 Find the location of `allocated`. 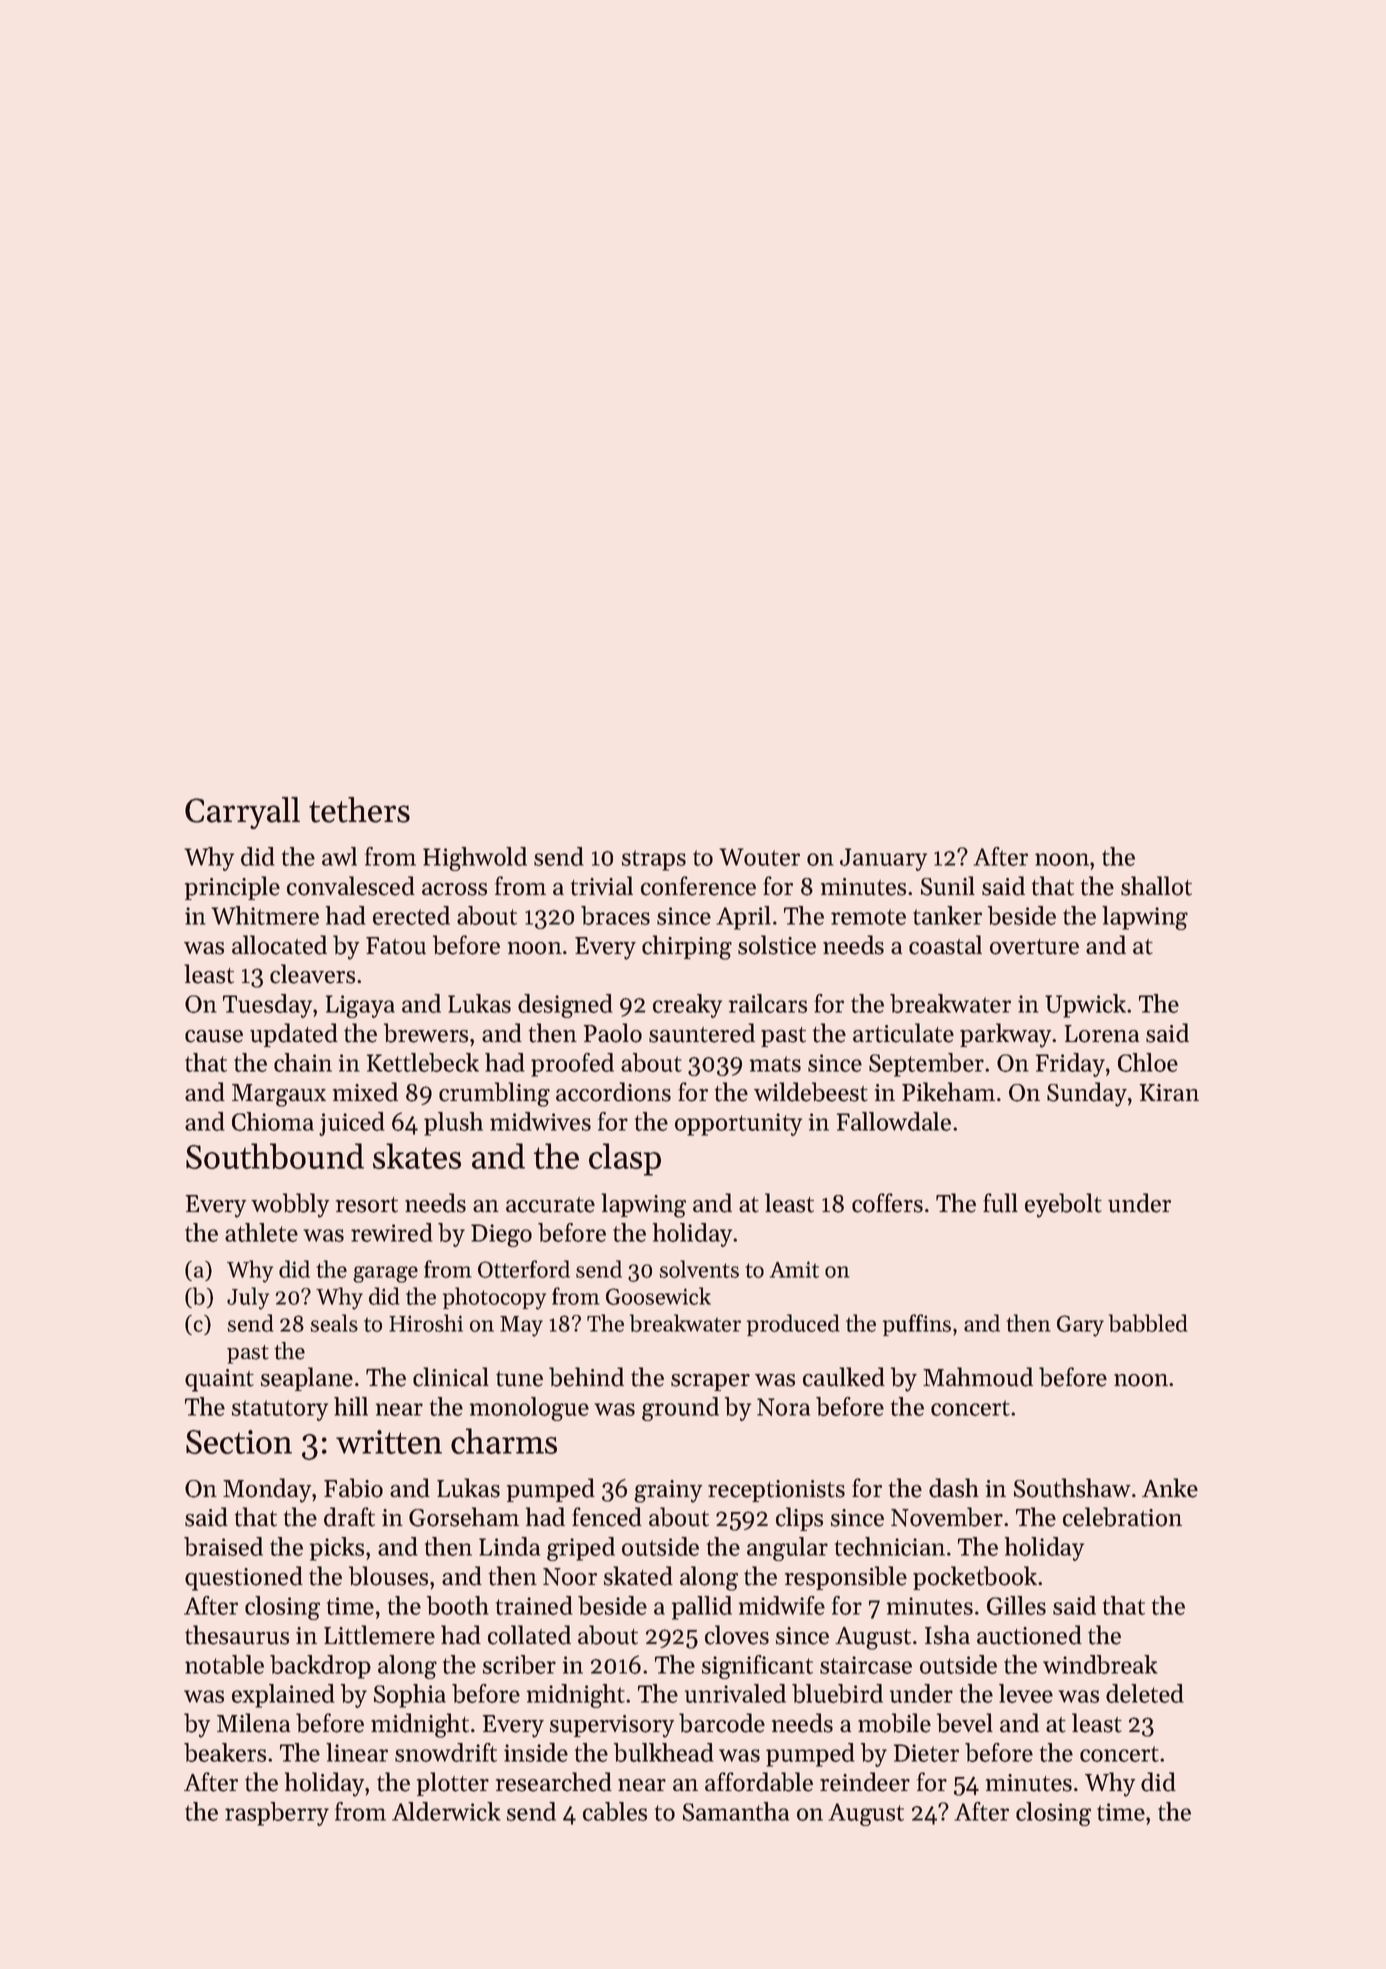

allocated is located at coordinates (279, 945).
